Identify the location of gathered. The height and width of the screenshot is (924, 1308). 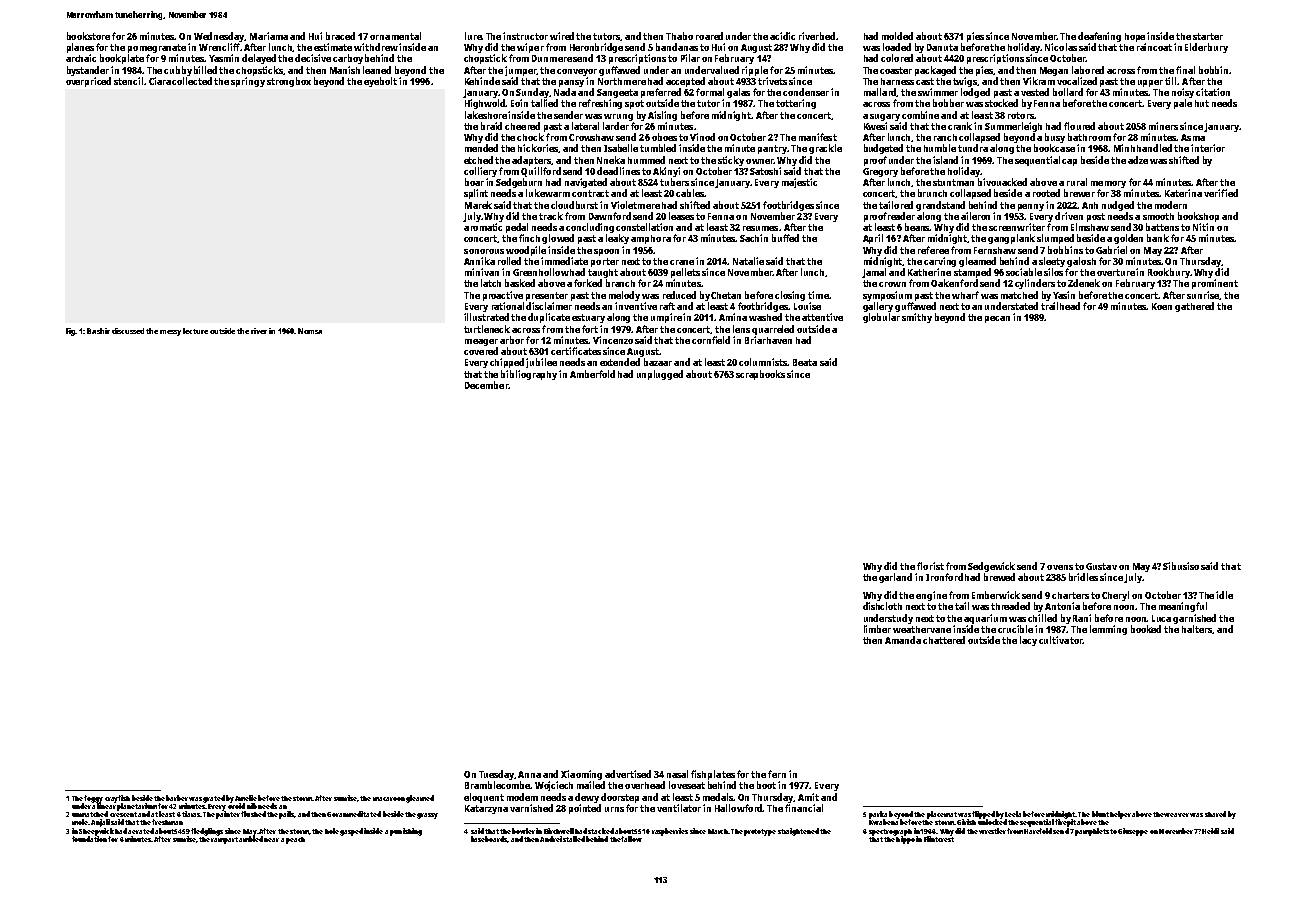
(1194, 307).
